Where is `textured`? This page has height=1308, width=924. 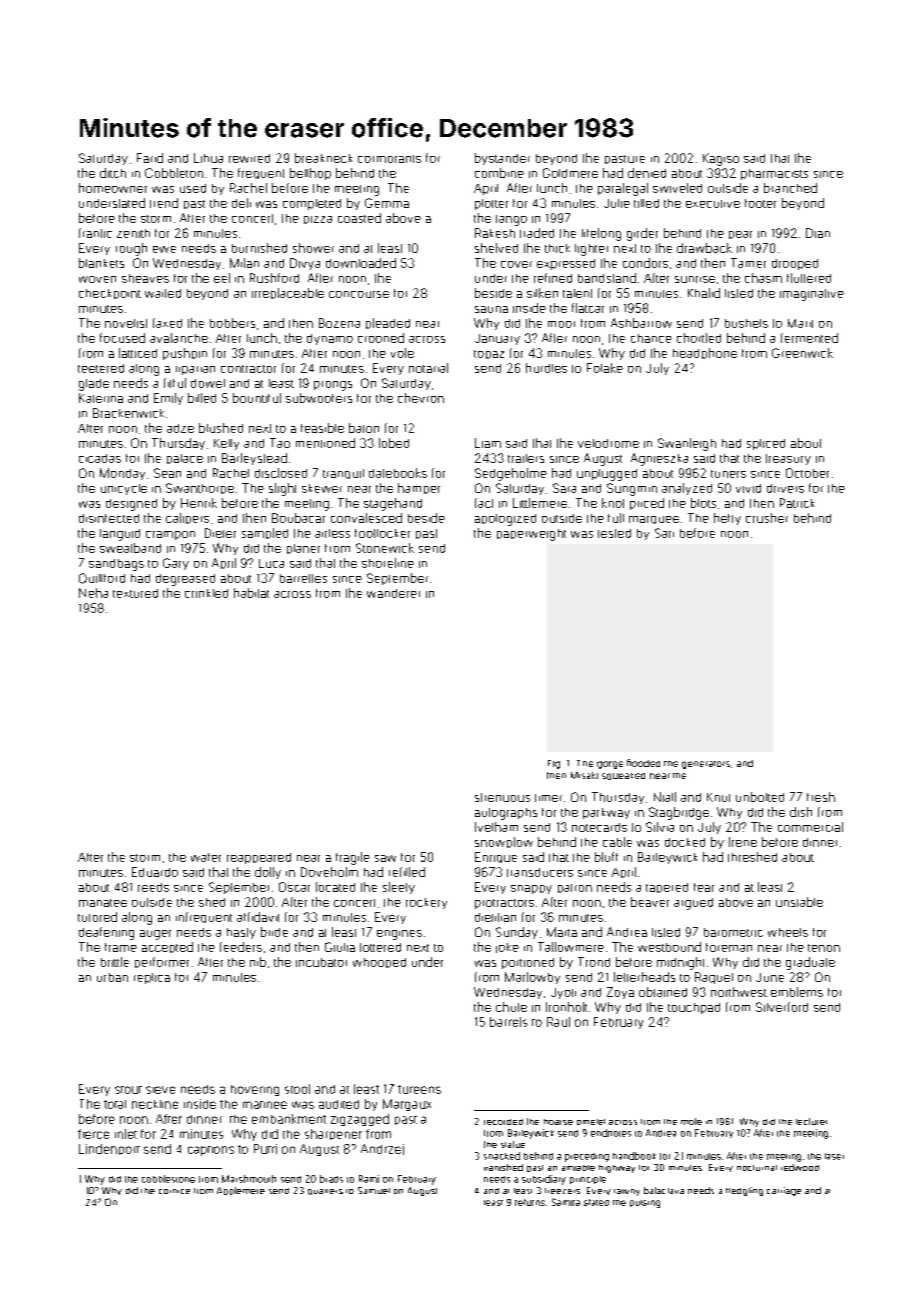
textured is located at coordinates (135, 593).
